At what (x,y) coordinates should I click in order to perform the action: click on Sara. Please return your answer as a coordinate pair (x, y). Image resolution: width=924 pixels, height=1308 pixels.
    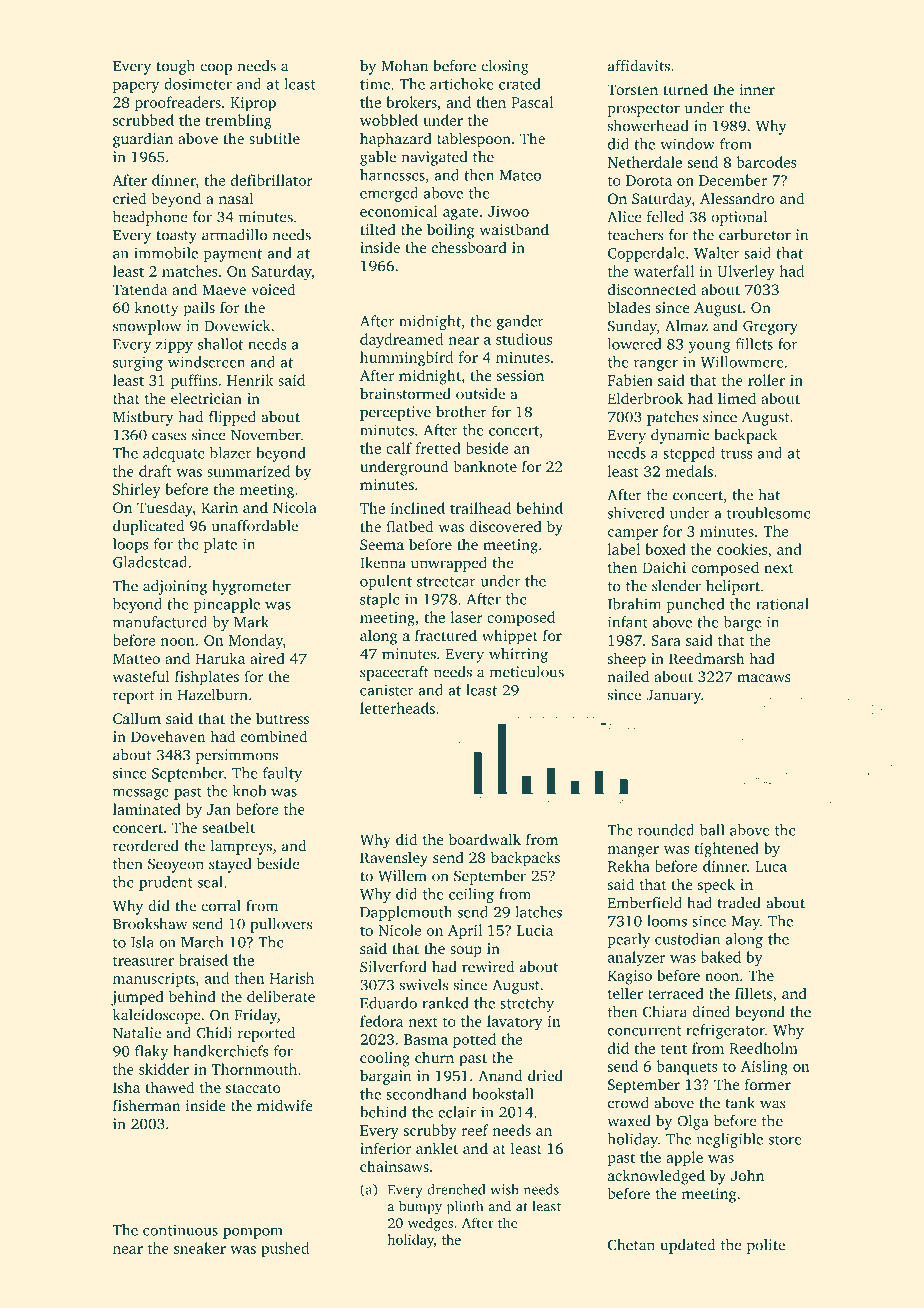
    Looking at the image, I should click on (666, 640).
